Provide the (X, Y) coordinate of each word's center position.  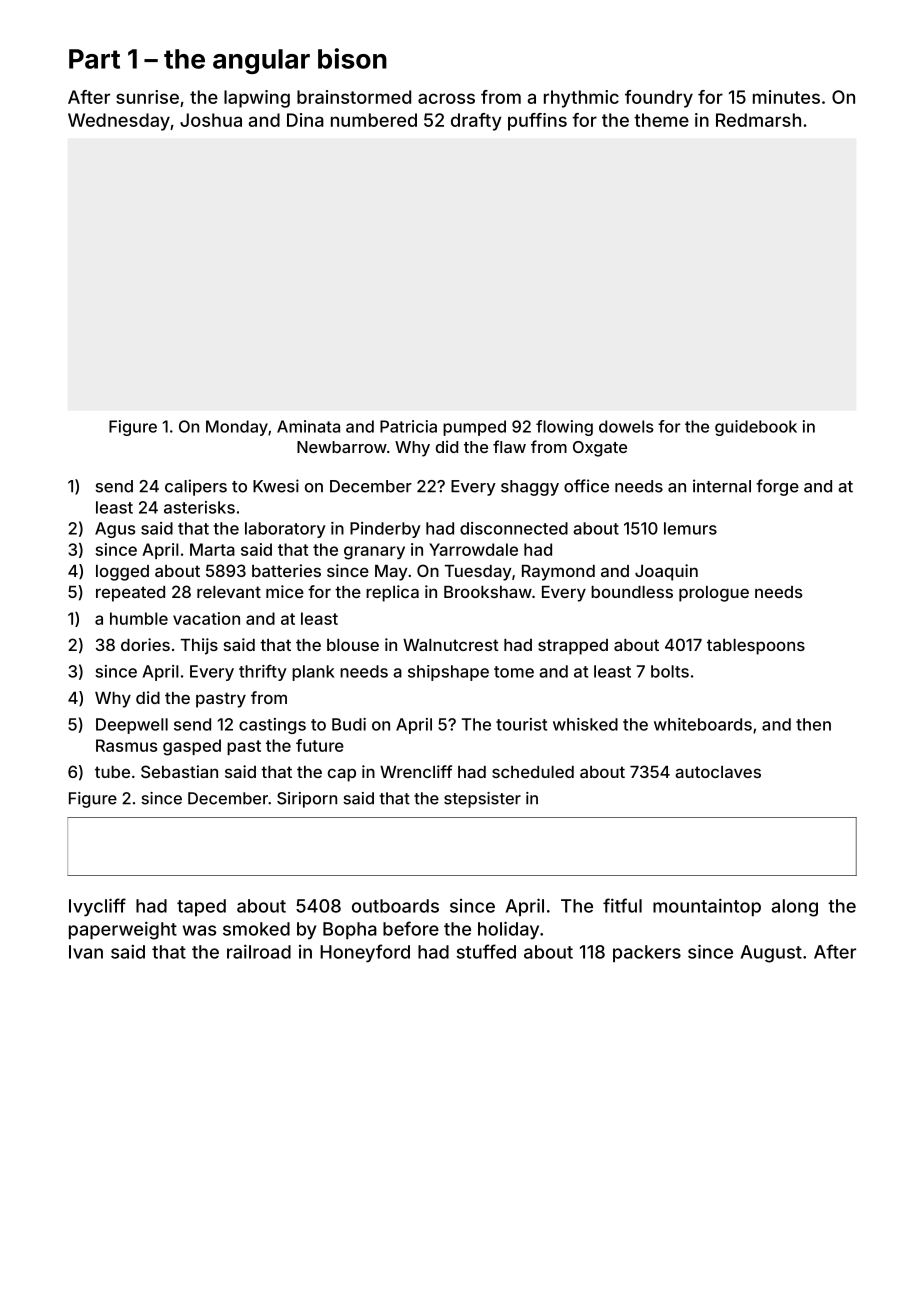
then (813, 724)
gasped (192, 747)
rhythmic (581, 99)
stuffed (486, 951)
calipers (196, 487)
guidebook (756, 428)
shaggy (530, 488)
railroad (259, 951)
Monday (237, 428)
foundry (659, 99)
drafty (476, 122)
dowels (626, 426)
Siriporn (307, 800)
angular (261, 61)
